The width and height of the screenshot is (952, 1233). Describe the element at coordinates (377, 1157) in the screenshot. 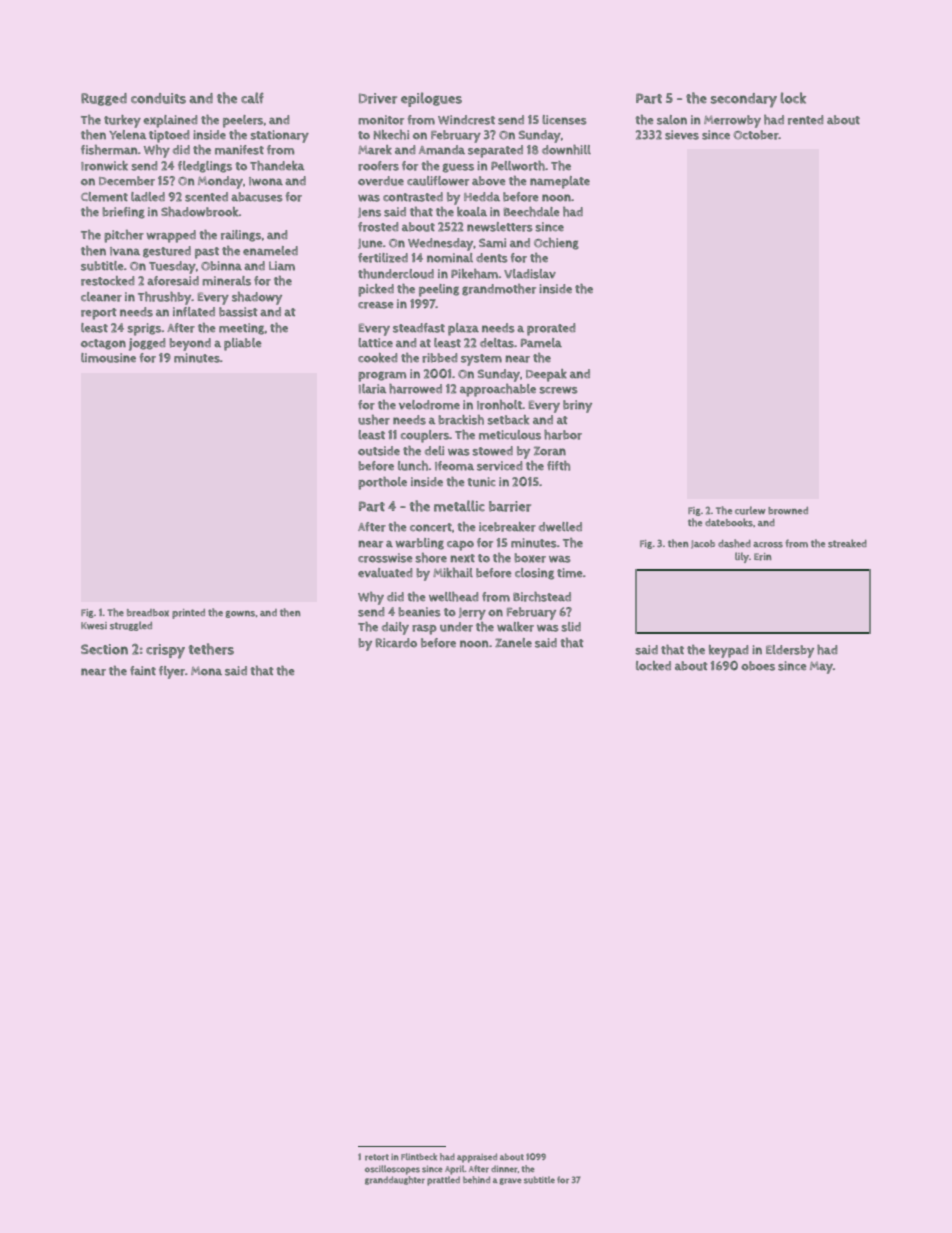

I see `retort` at that location.
